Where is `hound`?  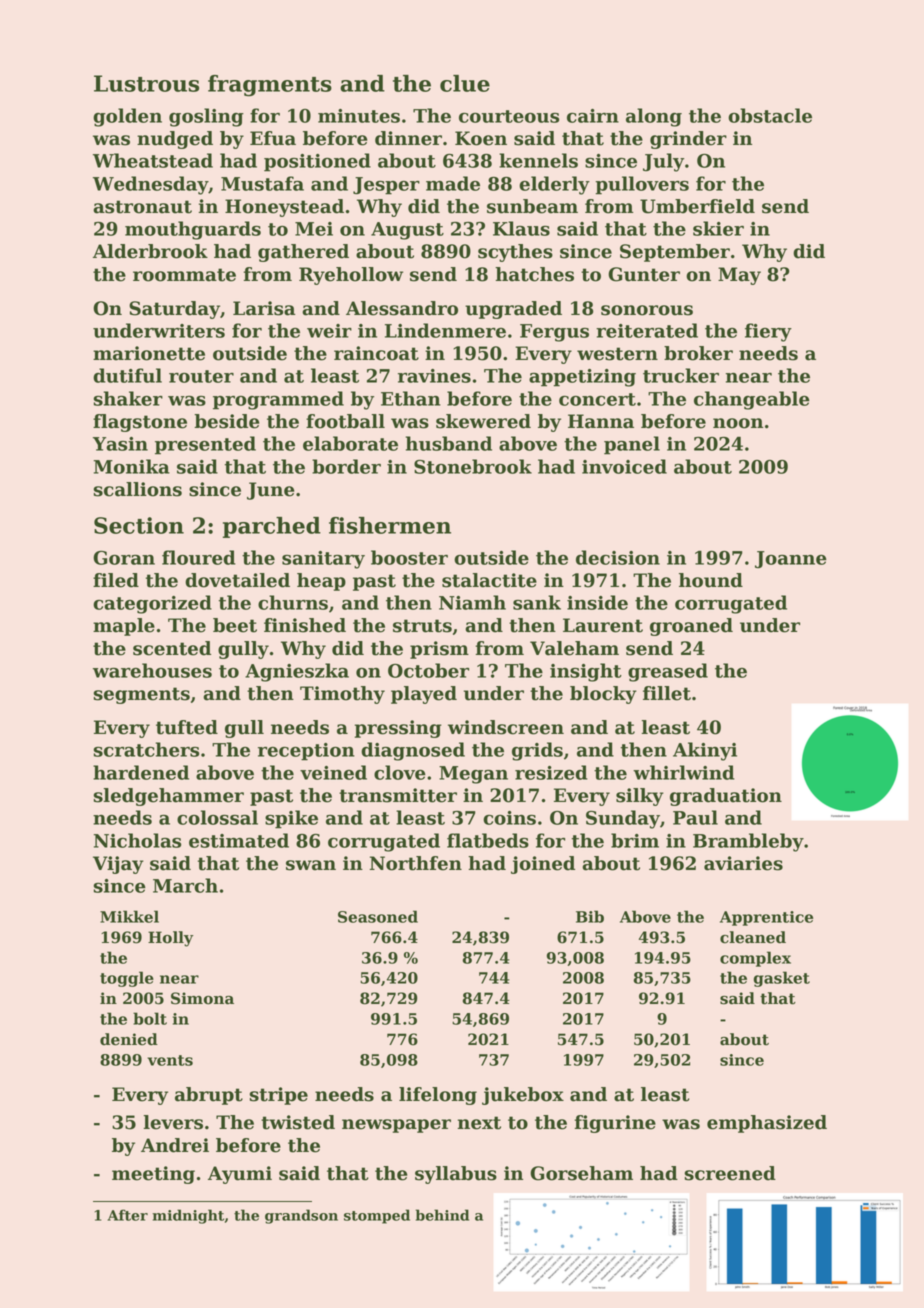
hound is located at coordinates (711, 580).
